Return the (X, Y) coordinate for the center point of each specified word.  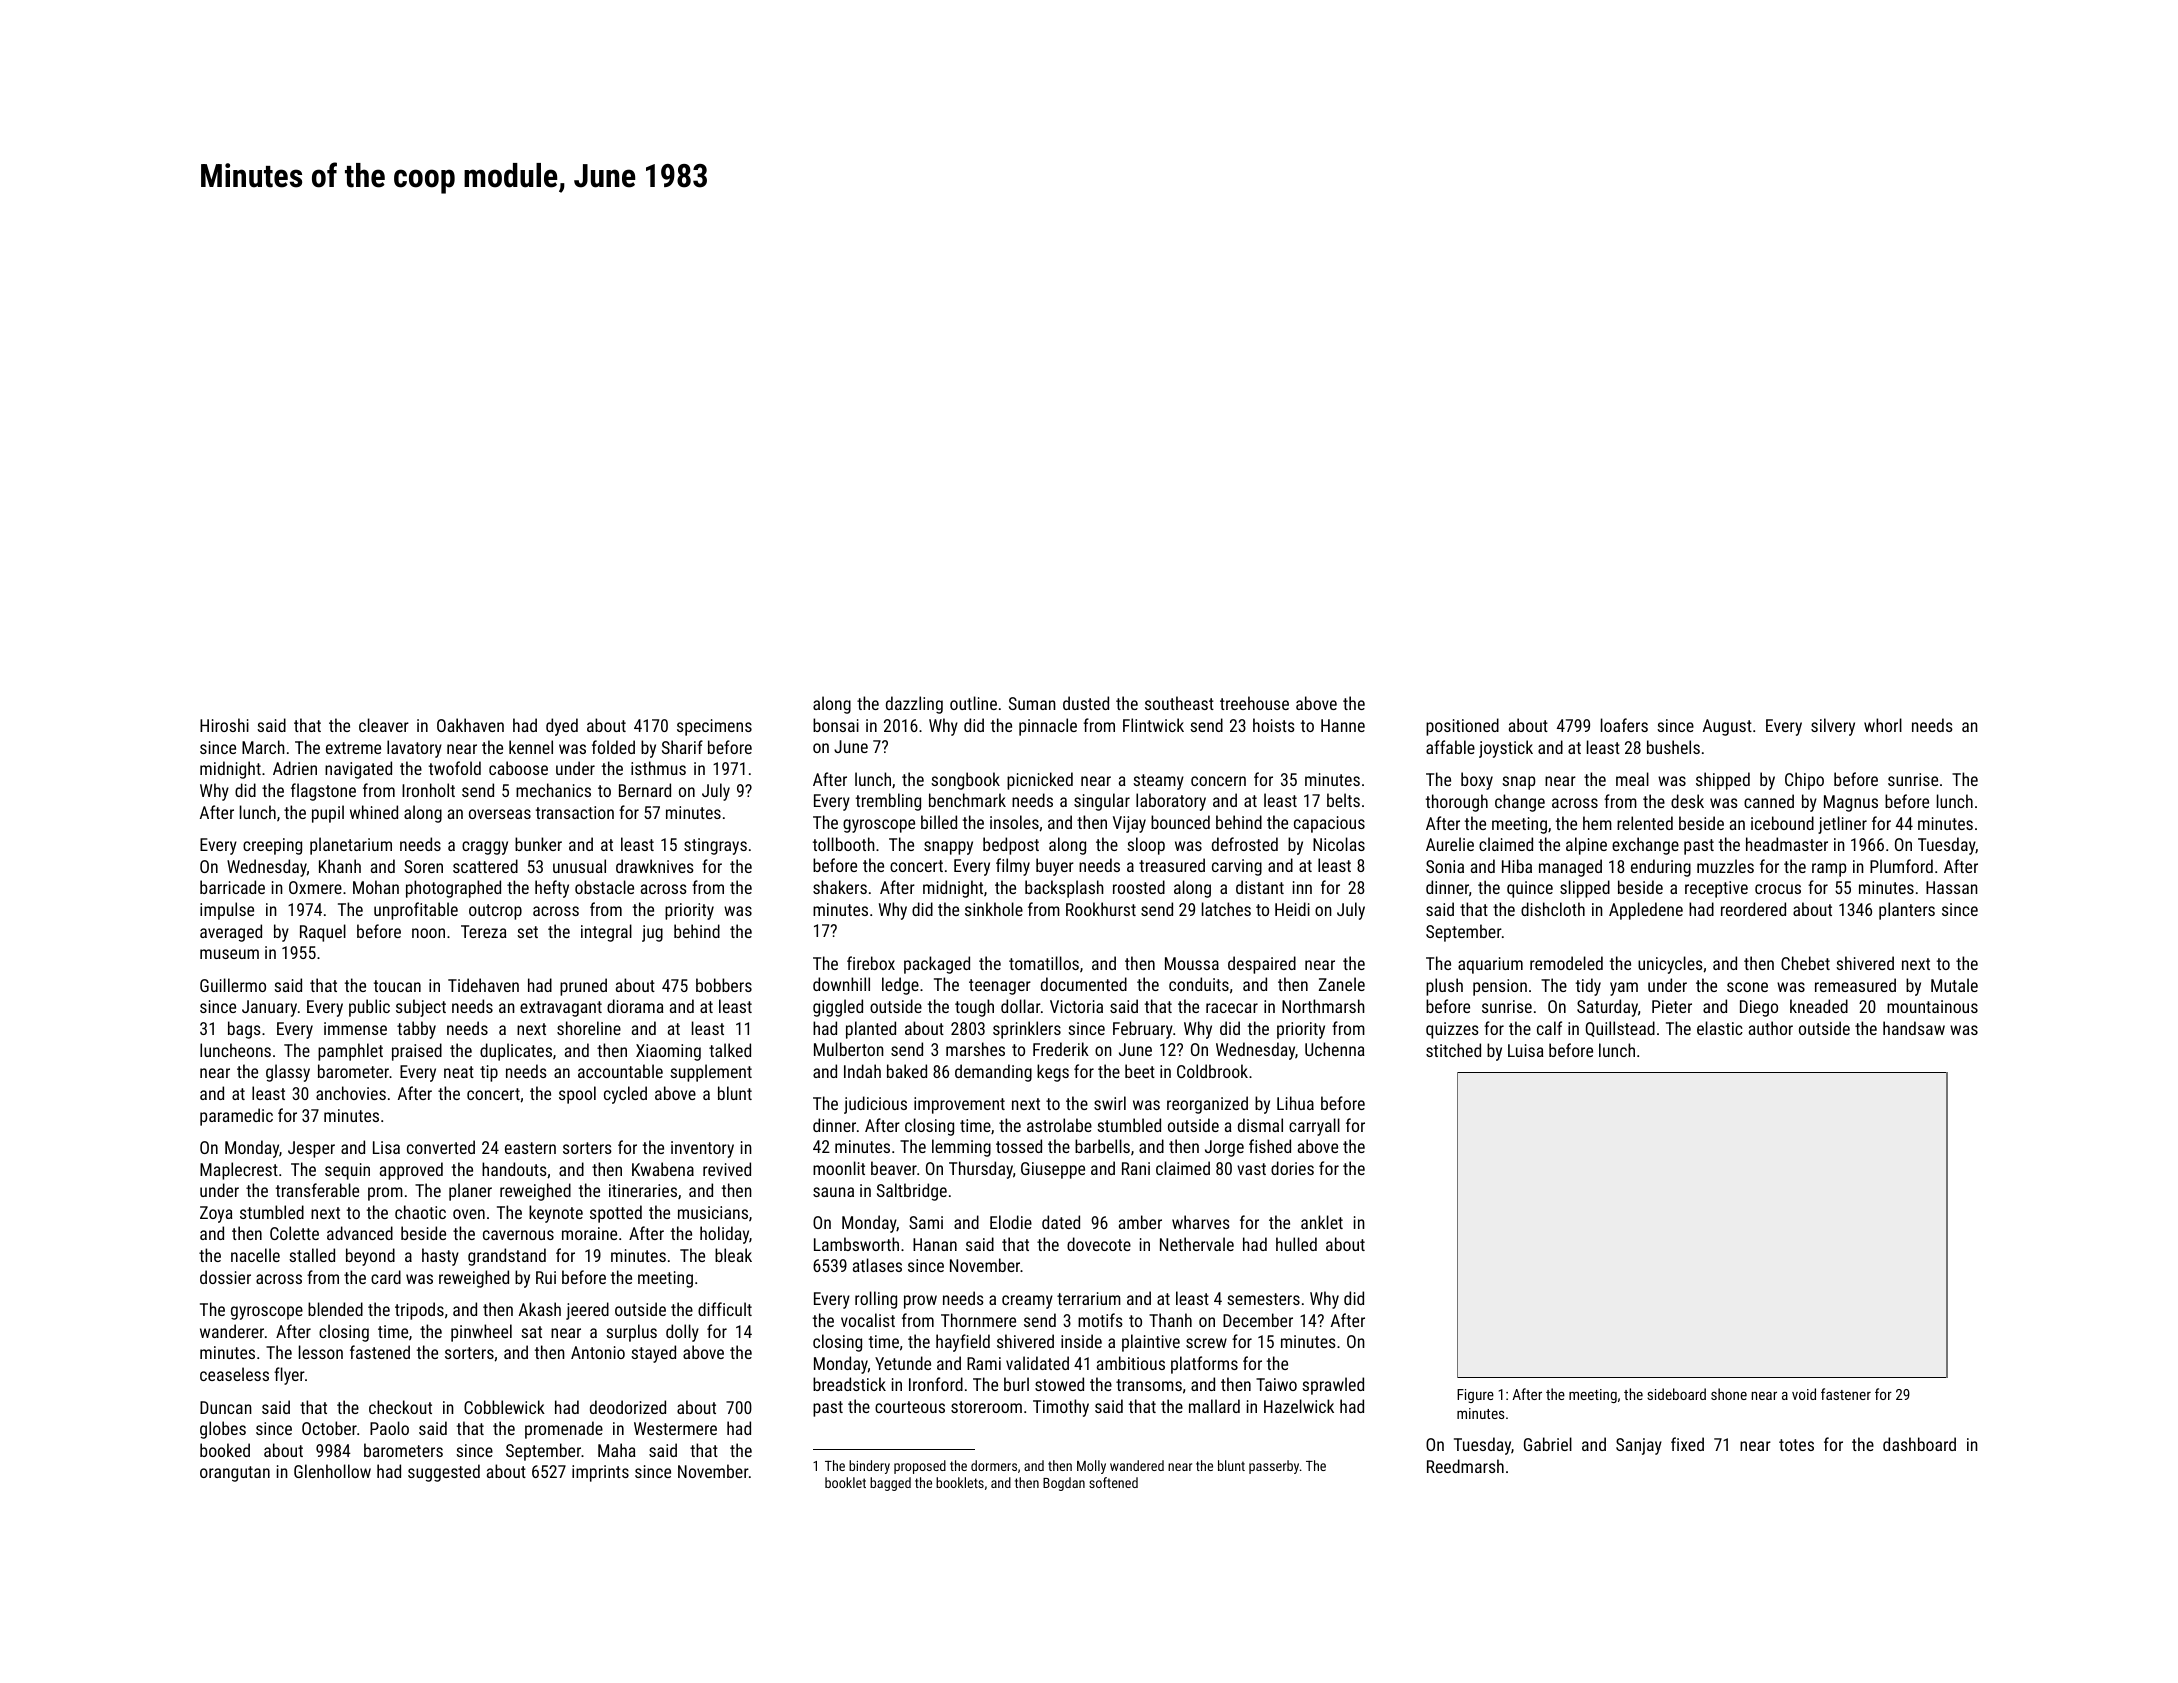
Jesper (311, 1149)
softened (1113, 1482)
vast (1251, 1169)
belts (1343, 800)
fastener (1846, 1394)
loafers (1624, 725)
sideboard (1676, 1394)
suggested (444, 1473)
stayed (653, 1354)
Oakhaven (470, 725)
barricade (232, 887)
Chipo (1804, 781)
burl (1016, 1384)
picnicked (1040, 781)
